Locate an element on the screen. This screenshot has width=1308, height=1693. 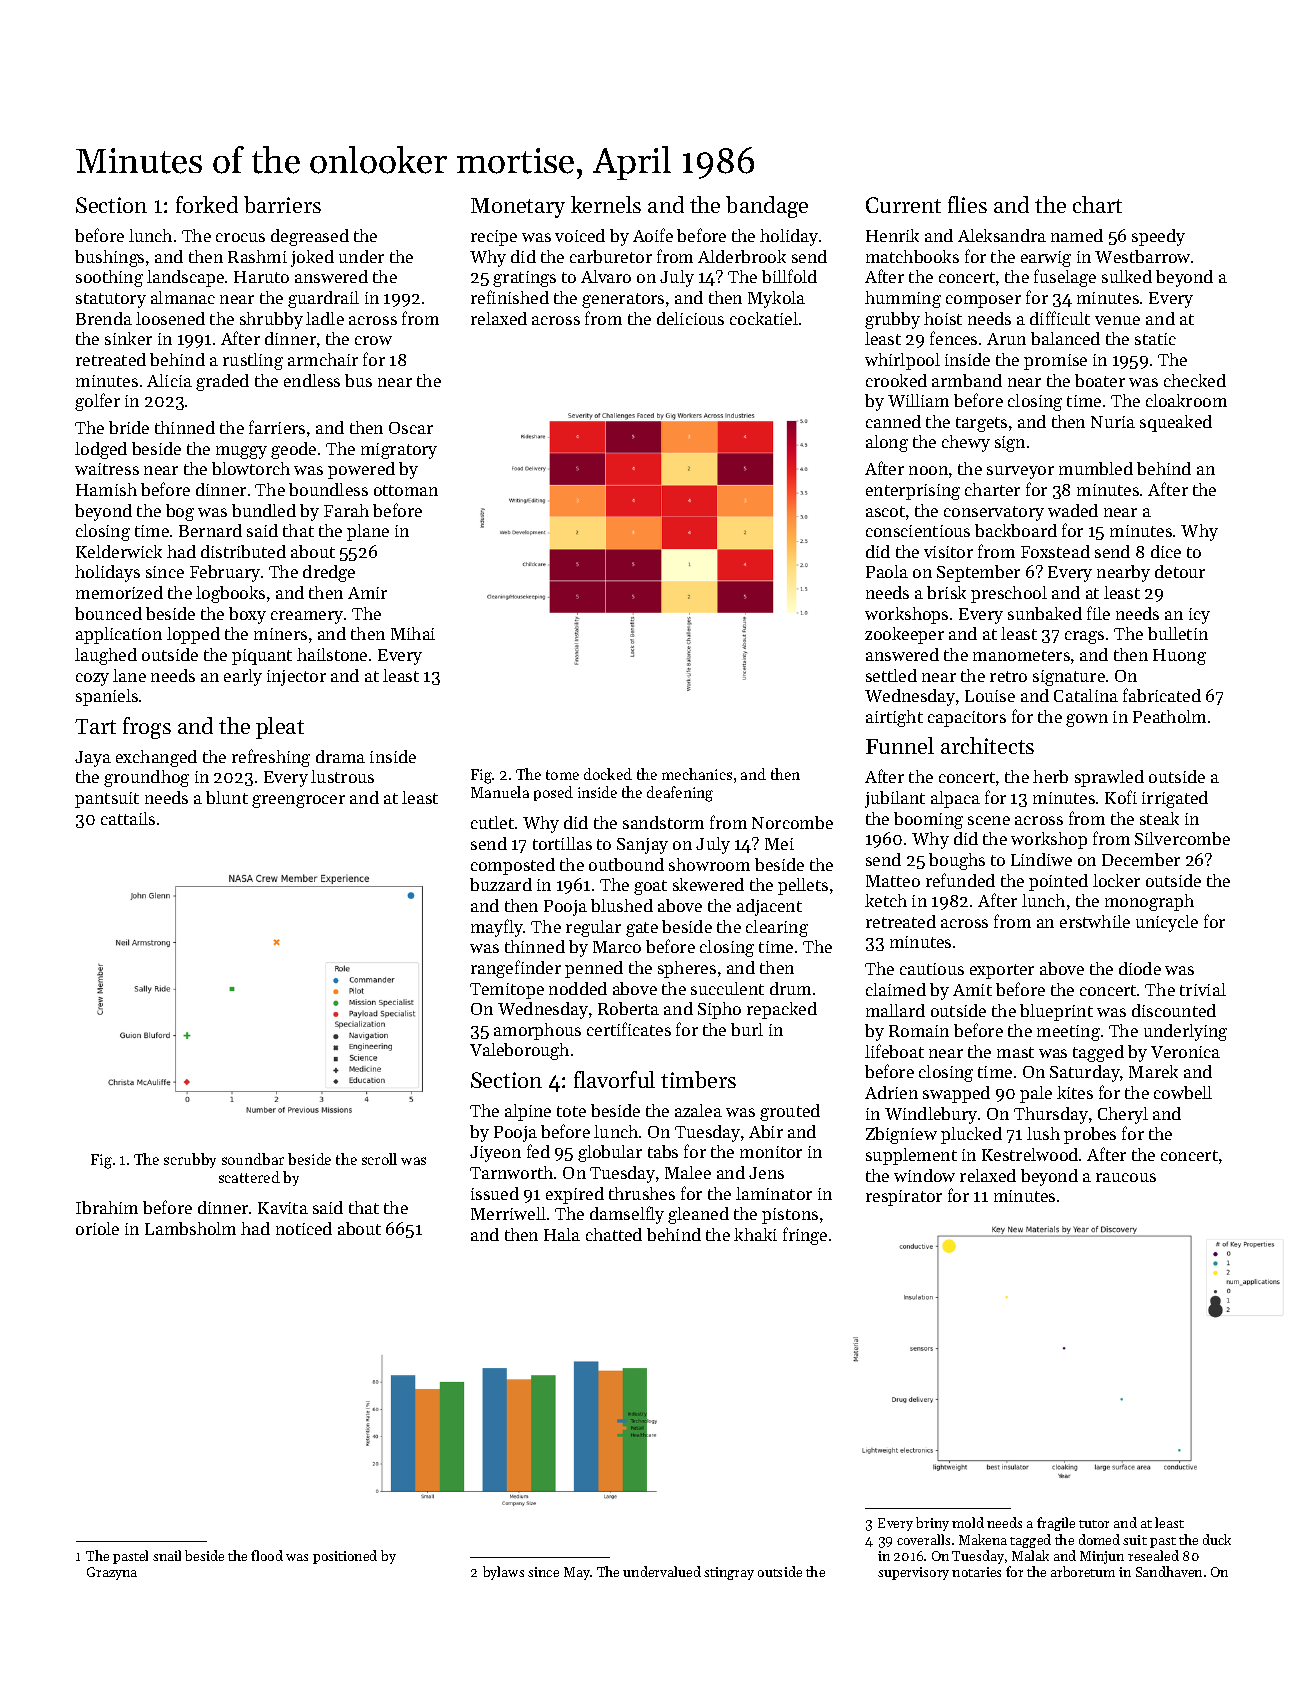
flood is located at coordinates (267, 1555).
